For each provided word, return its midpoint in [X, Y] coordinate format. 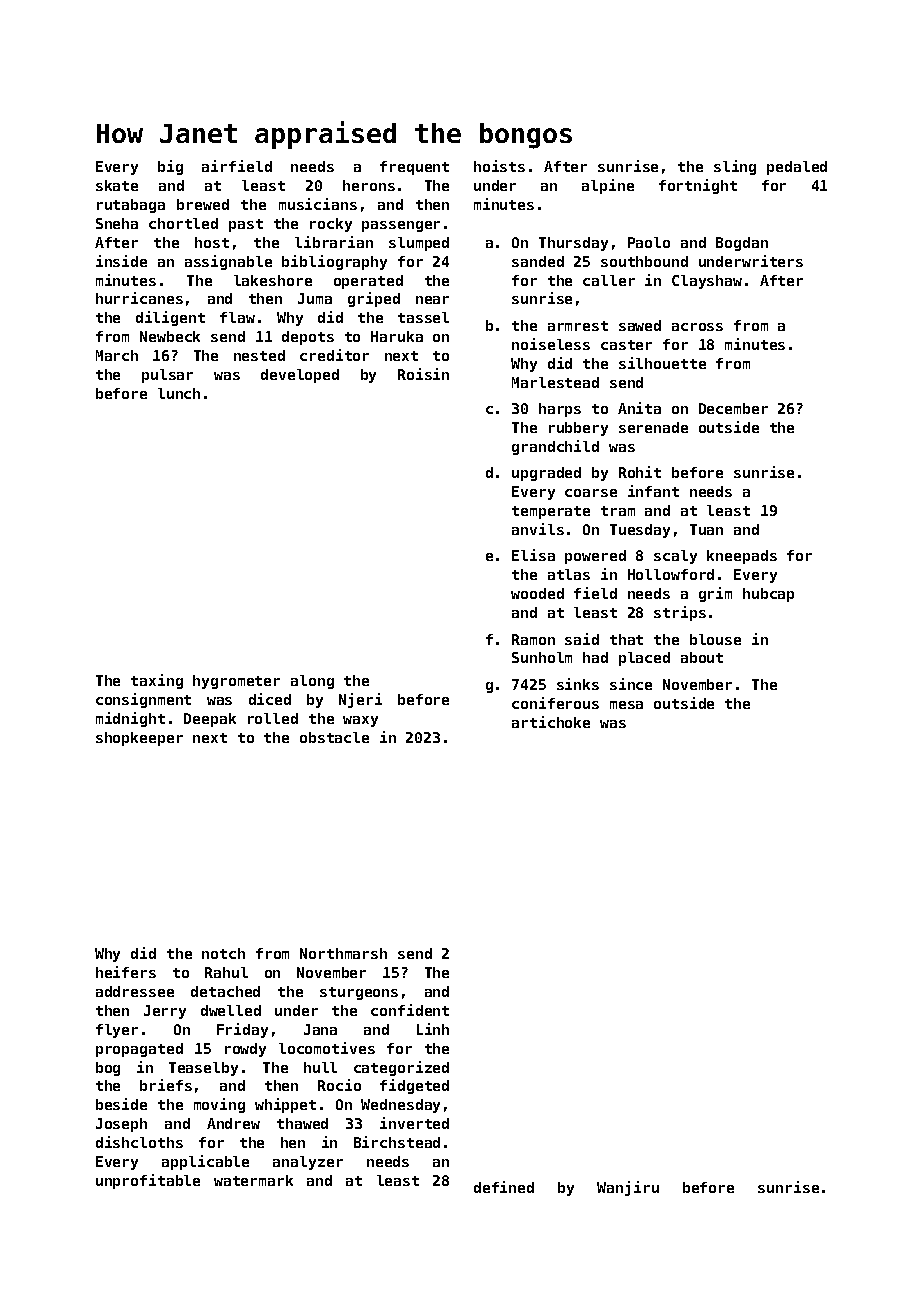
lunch [179, 393]
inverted [414, 1123]
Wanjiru [628, 1188]
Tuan [706, 529]
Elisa [533, 555]
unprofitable [148, 1181]
